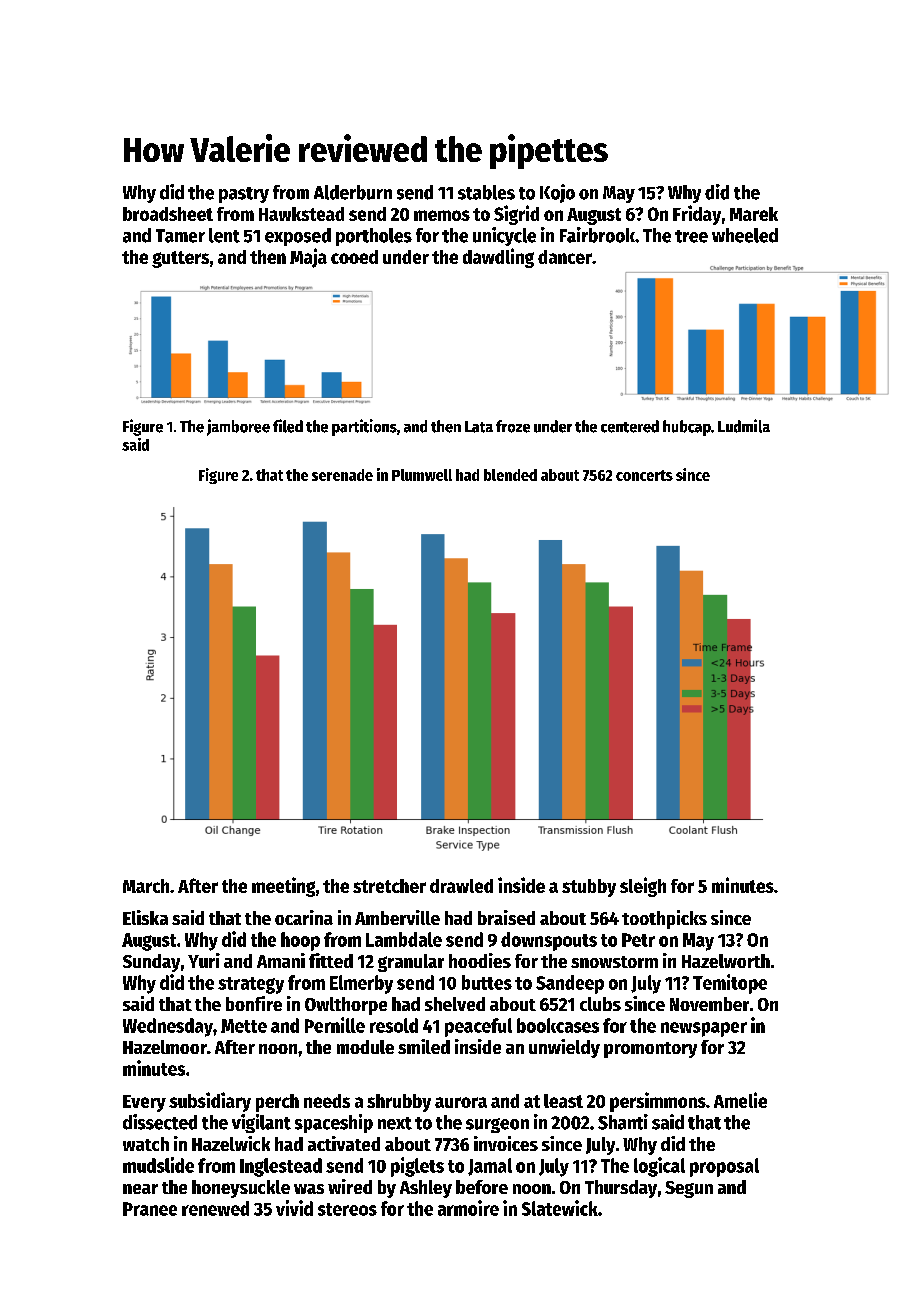 The width and height of the image is (908, 1316). What do you see at coordinates (294, 1208) in the image?
I see `vivid` at bounding box center [294, 1208].
